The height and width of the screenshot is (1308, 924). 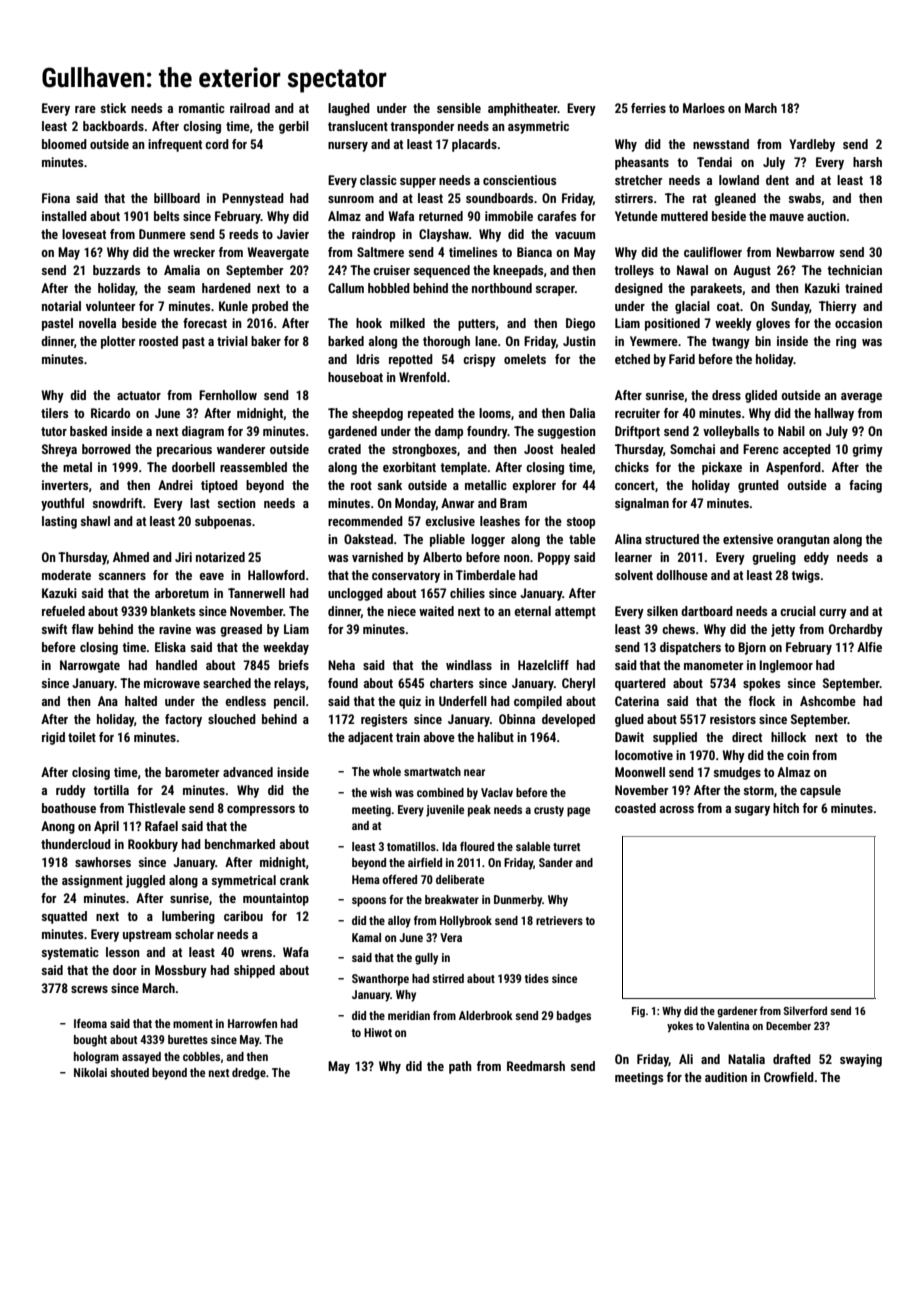 What do you see at coordinates (798, 611) in the screenshot?
I see `crucial` at bounding box center [798, 611].
